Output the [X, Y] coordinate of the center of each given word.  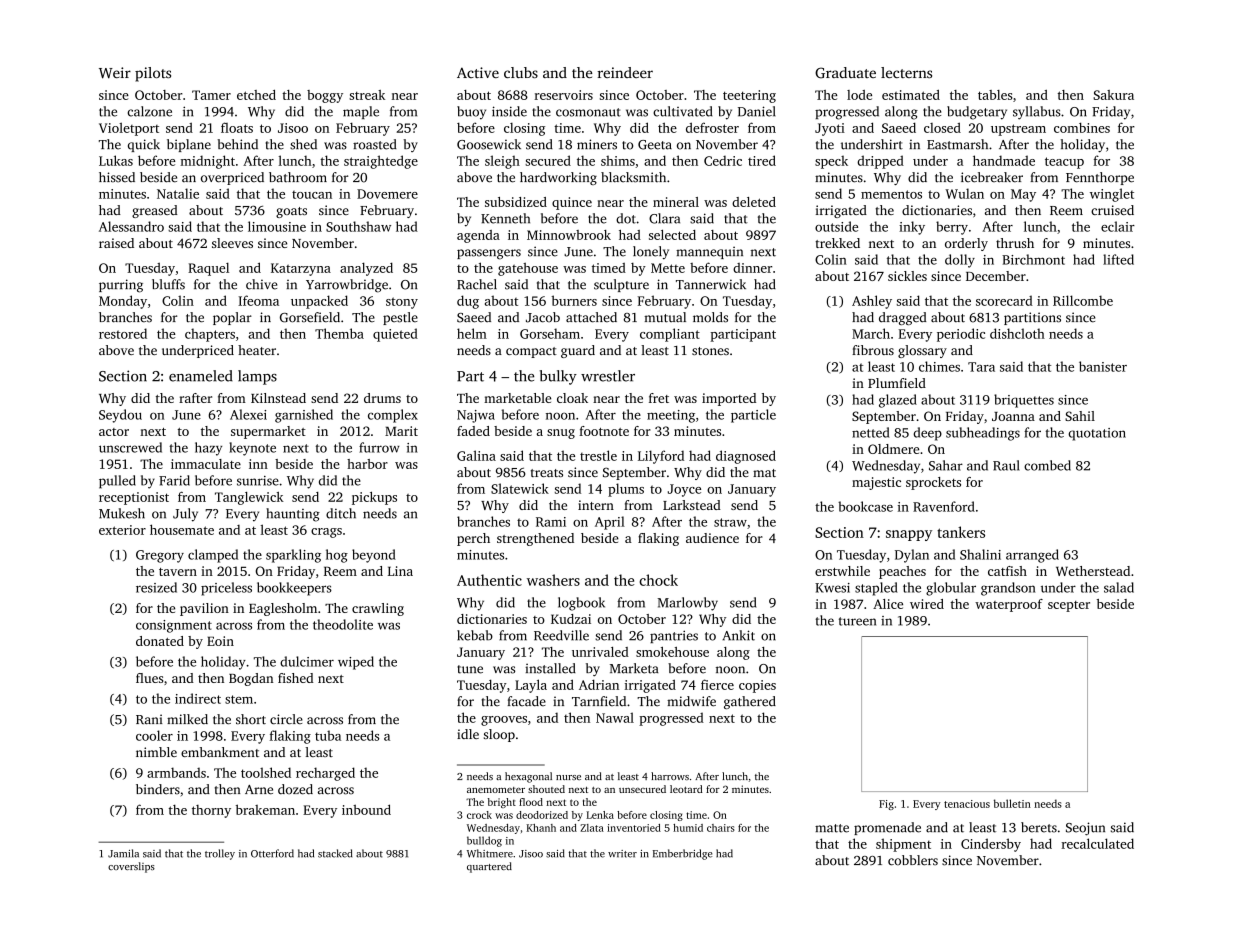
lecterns [906, 72]
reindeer [625, 72]
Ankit [738, 635]
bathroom [298, 177]
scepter [1069, 606]
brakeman [265, 809]
